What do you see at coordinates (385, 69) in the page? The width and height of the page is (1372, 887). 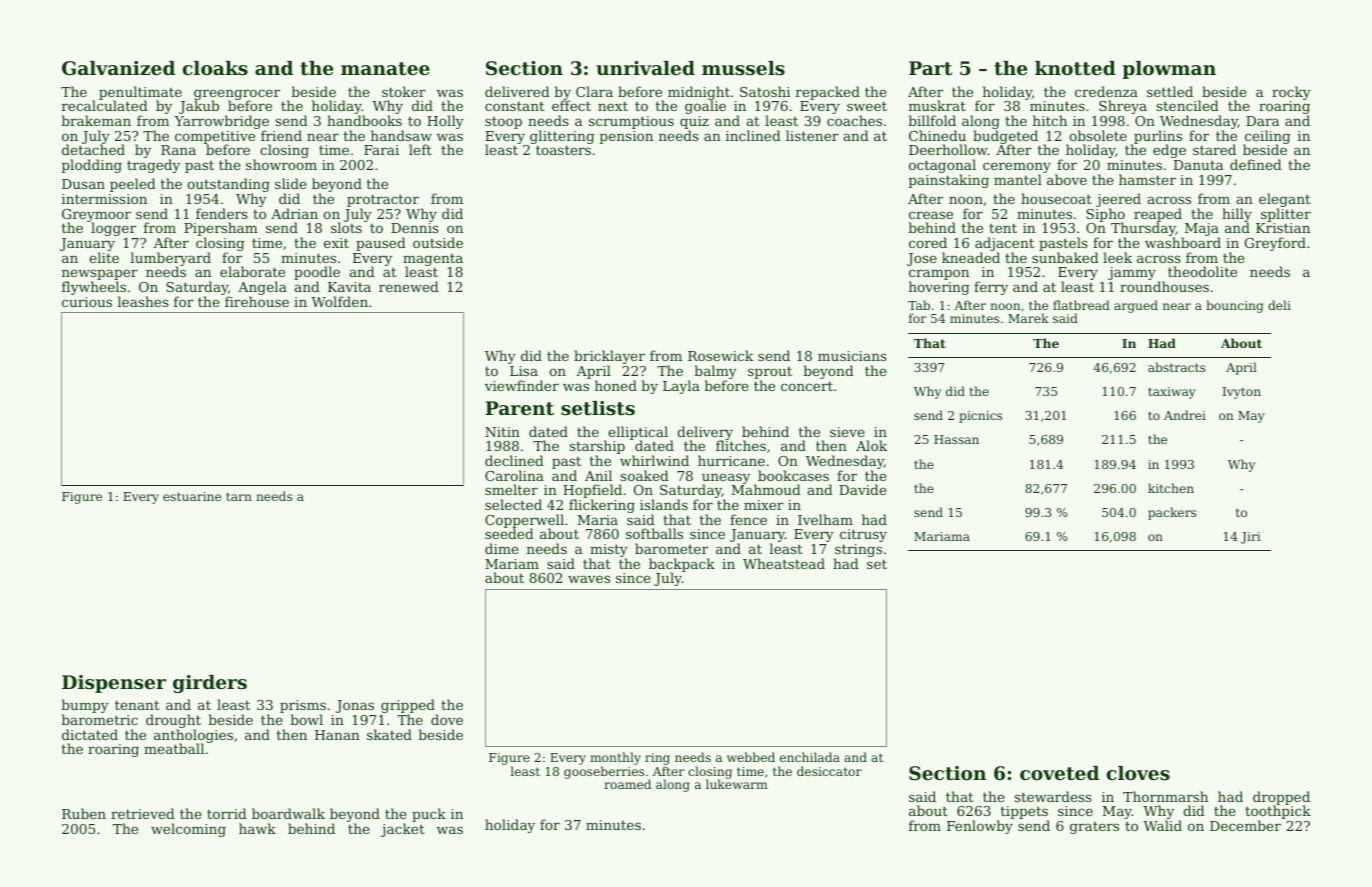 I see `manatee` at bounding box center [385, 69].
